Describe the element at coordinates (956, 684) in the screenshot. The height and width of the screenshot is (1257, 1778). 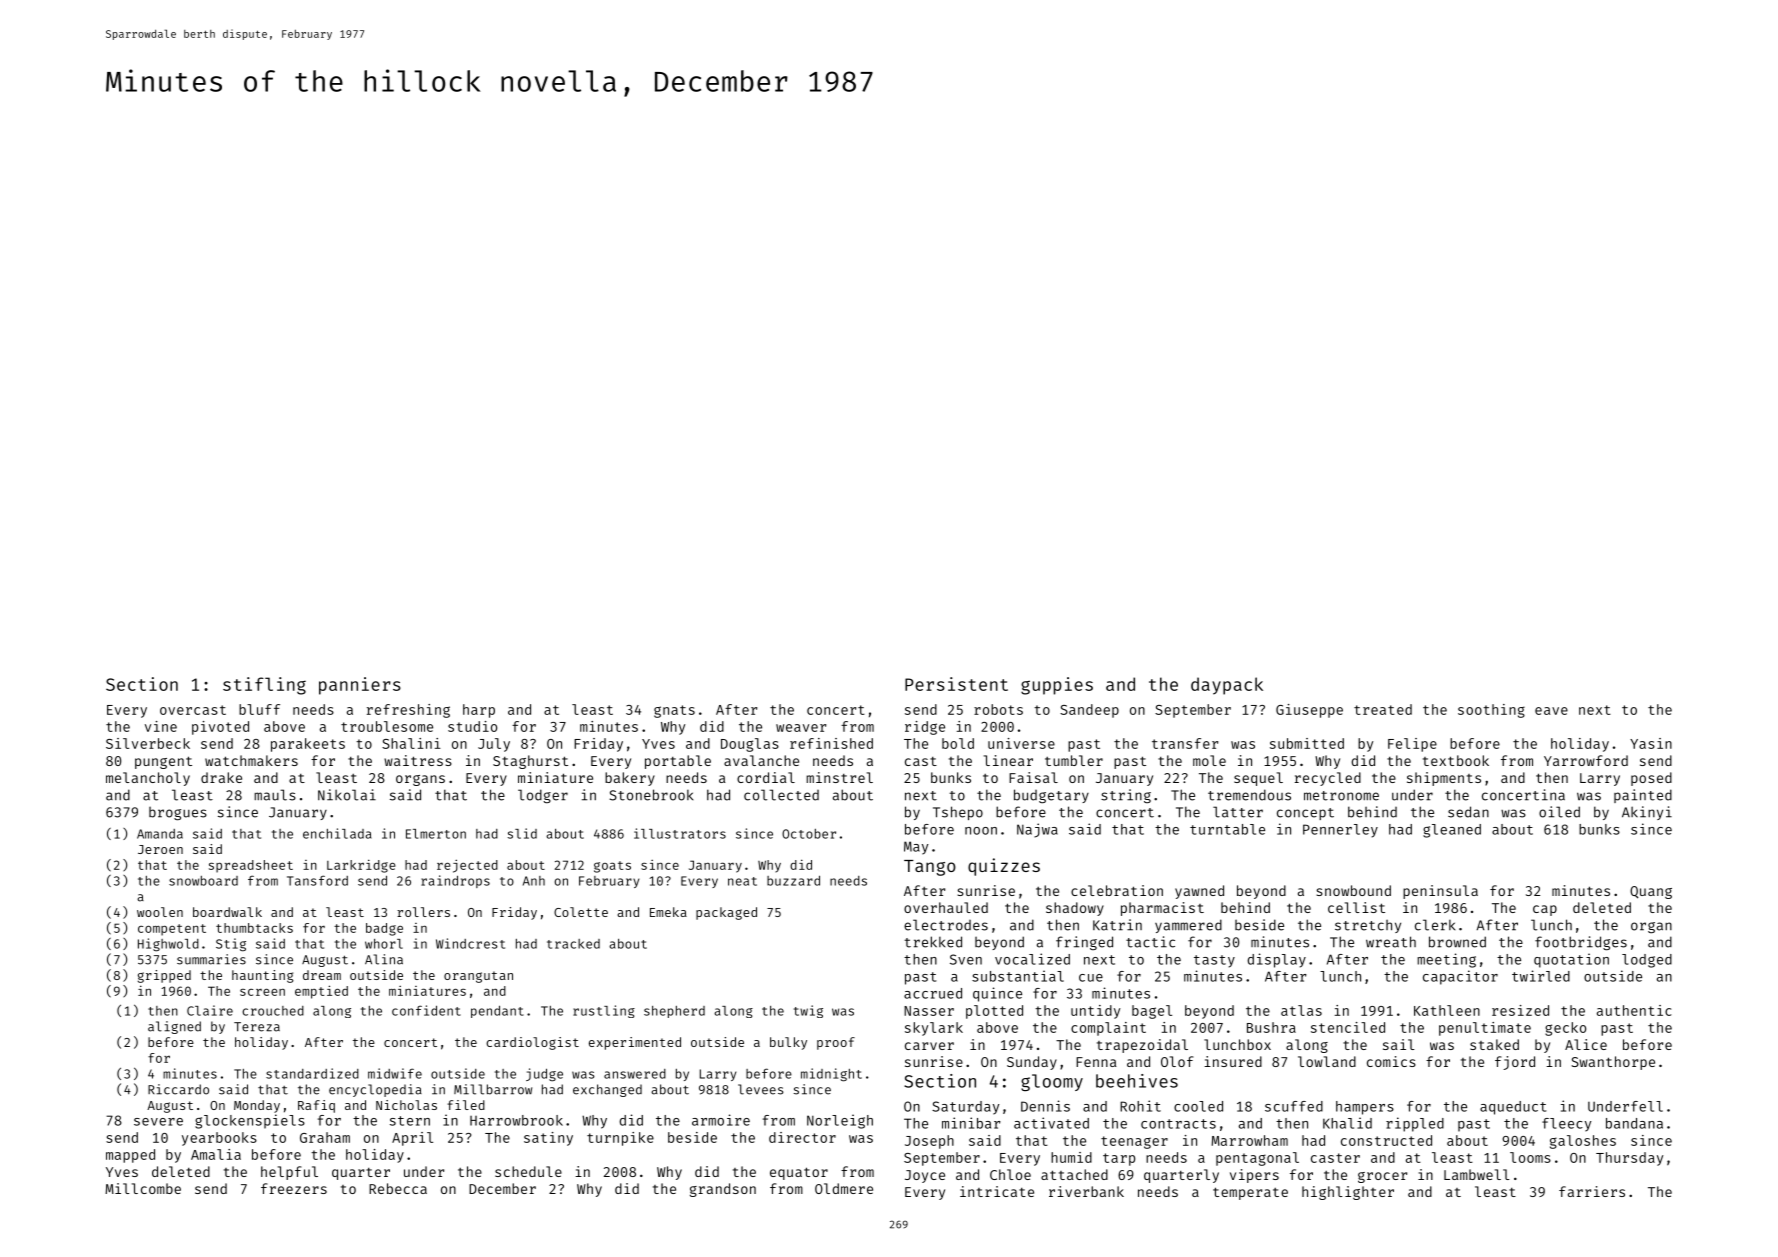
I see `Persistent` at that location.
